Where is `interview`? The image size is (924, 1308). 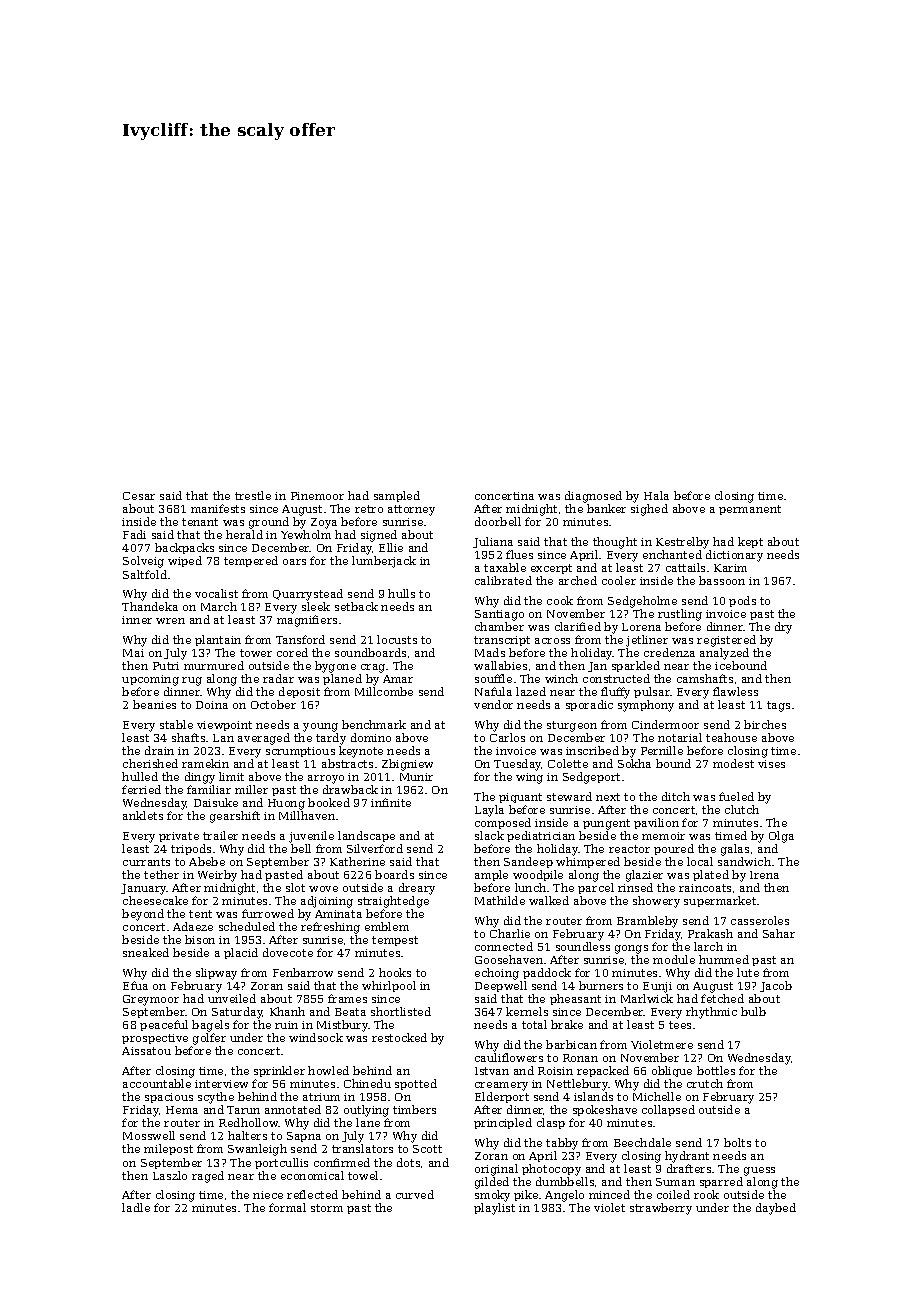 interview is located at coordinates (221, 1084).
